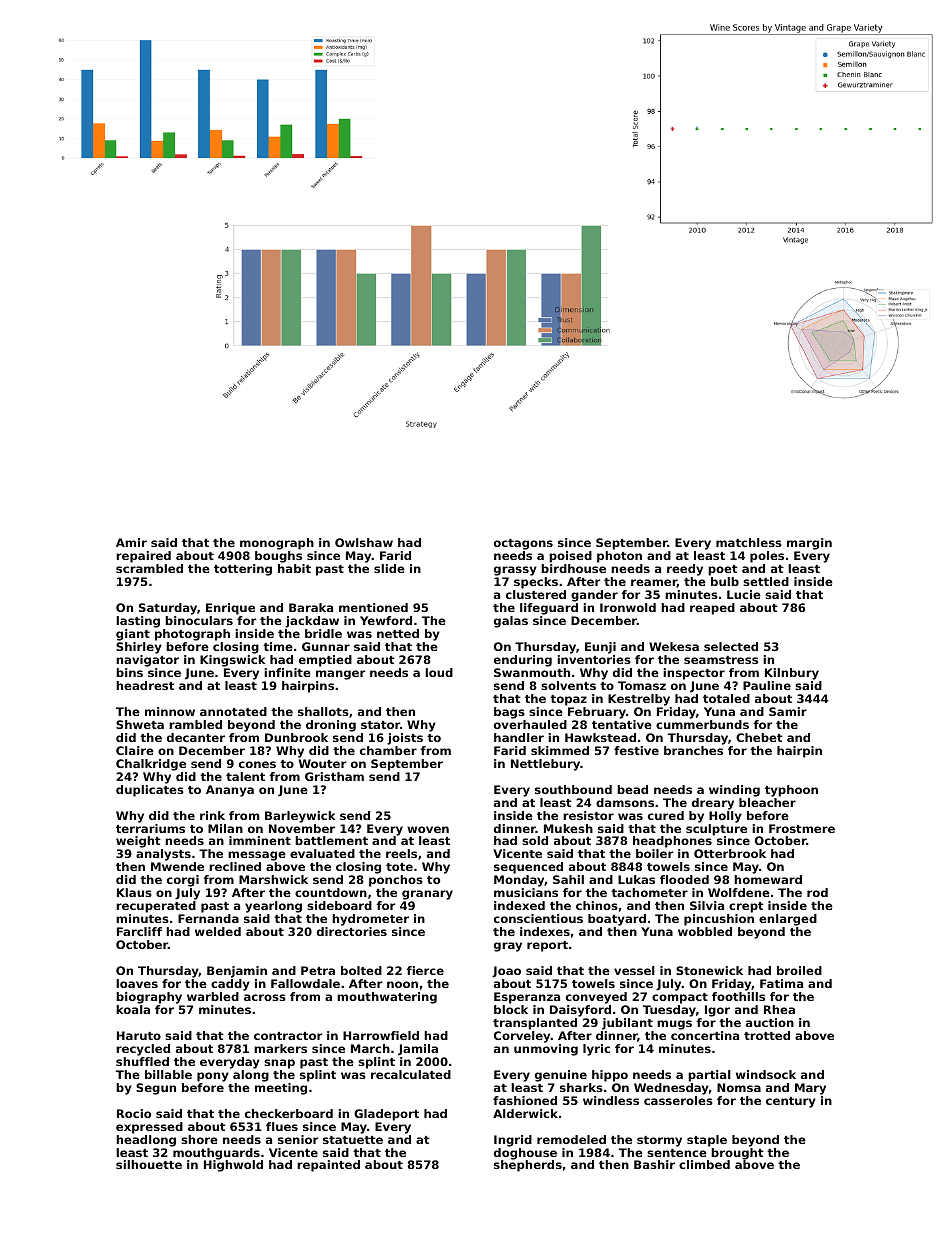 The height and width of the image is (1233, 952). What do you see at coordinates (192, 635) in the image?
I see `photograph` at bounding box center [192, 635].
